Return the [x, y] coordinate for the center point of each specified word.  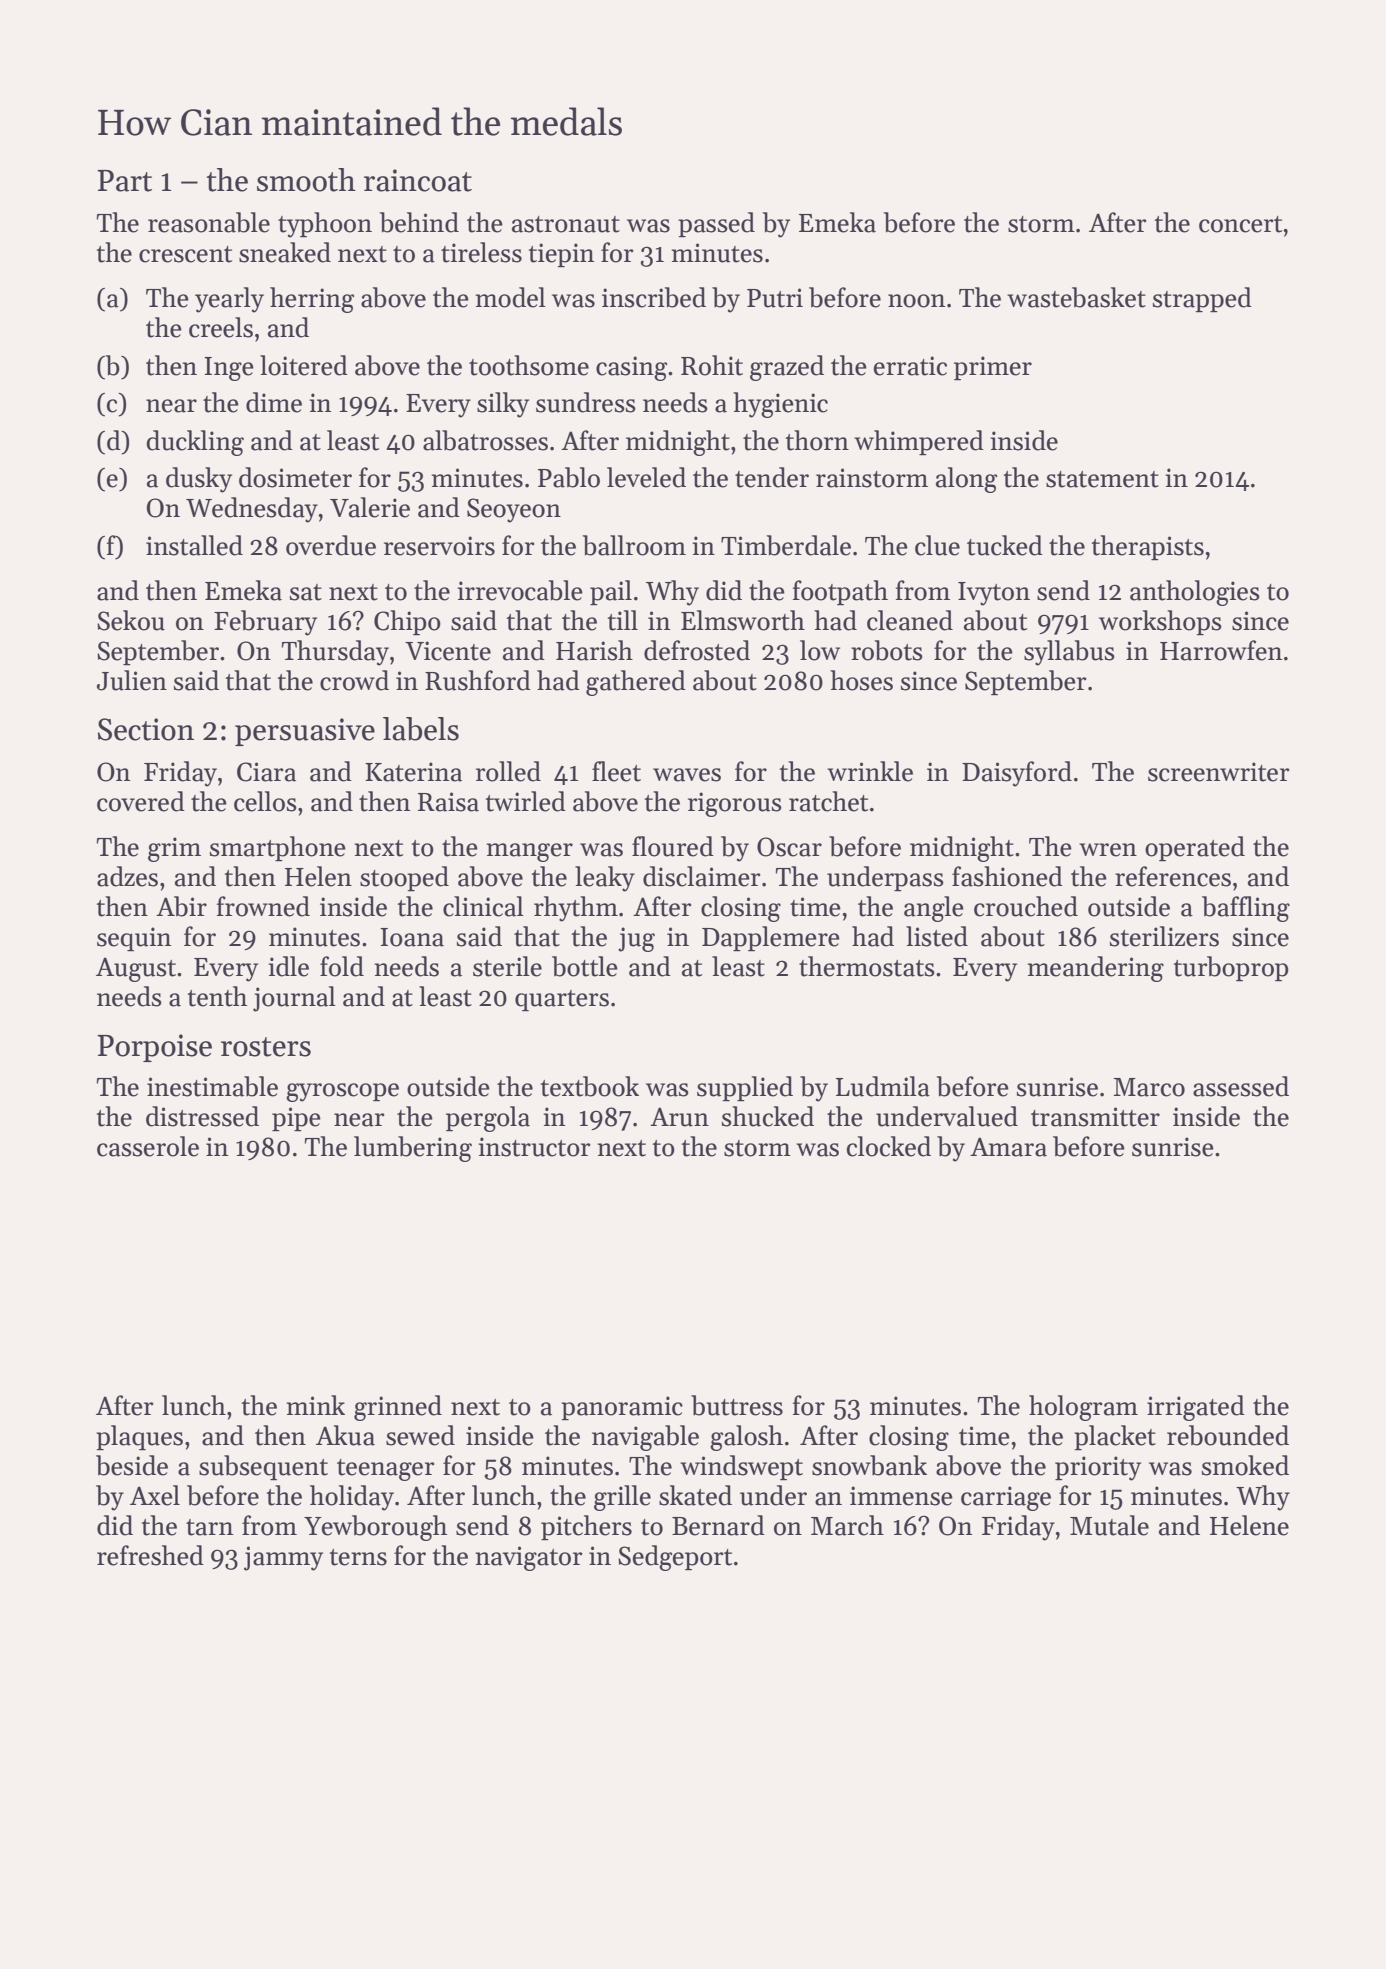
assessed [1241, 1086]
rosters [266, 1047]
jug [636, 939]
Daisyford [1017, 774]
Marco [1149, 1087]
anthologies [1195, 593]
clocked [889, 1146]
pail [611, 593]
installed [194, 545]
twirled [526, 801]
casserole [148, 1146]
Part [124, 181]
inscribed [654, 297]
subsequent [263, 1468]
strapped [1202, 300]
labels [421, 729]
